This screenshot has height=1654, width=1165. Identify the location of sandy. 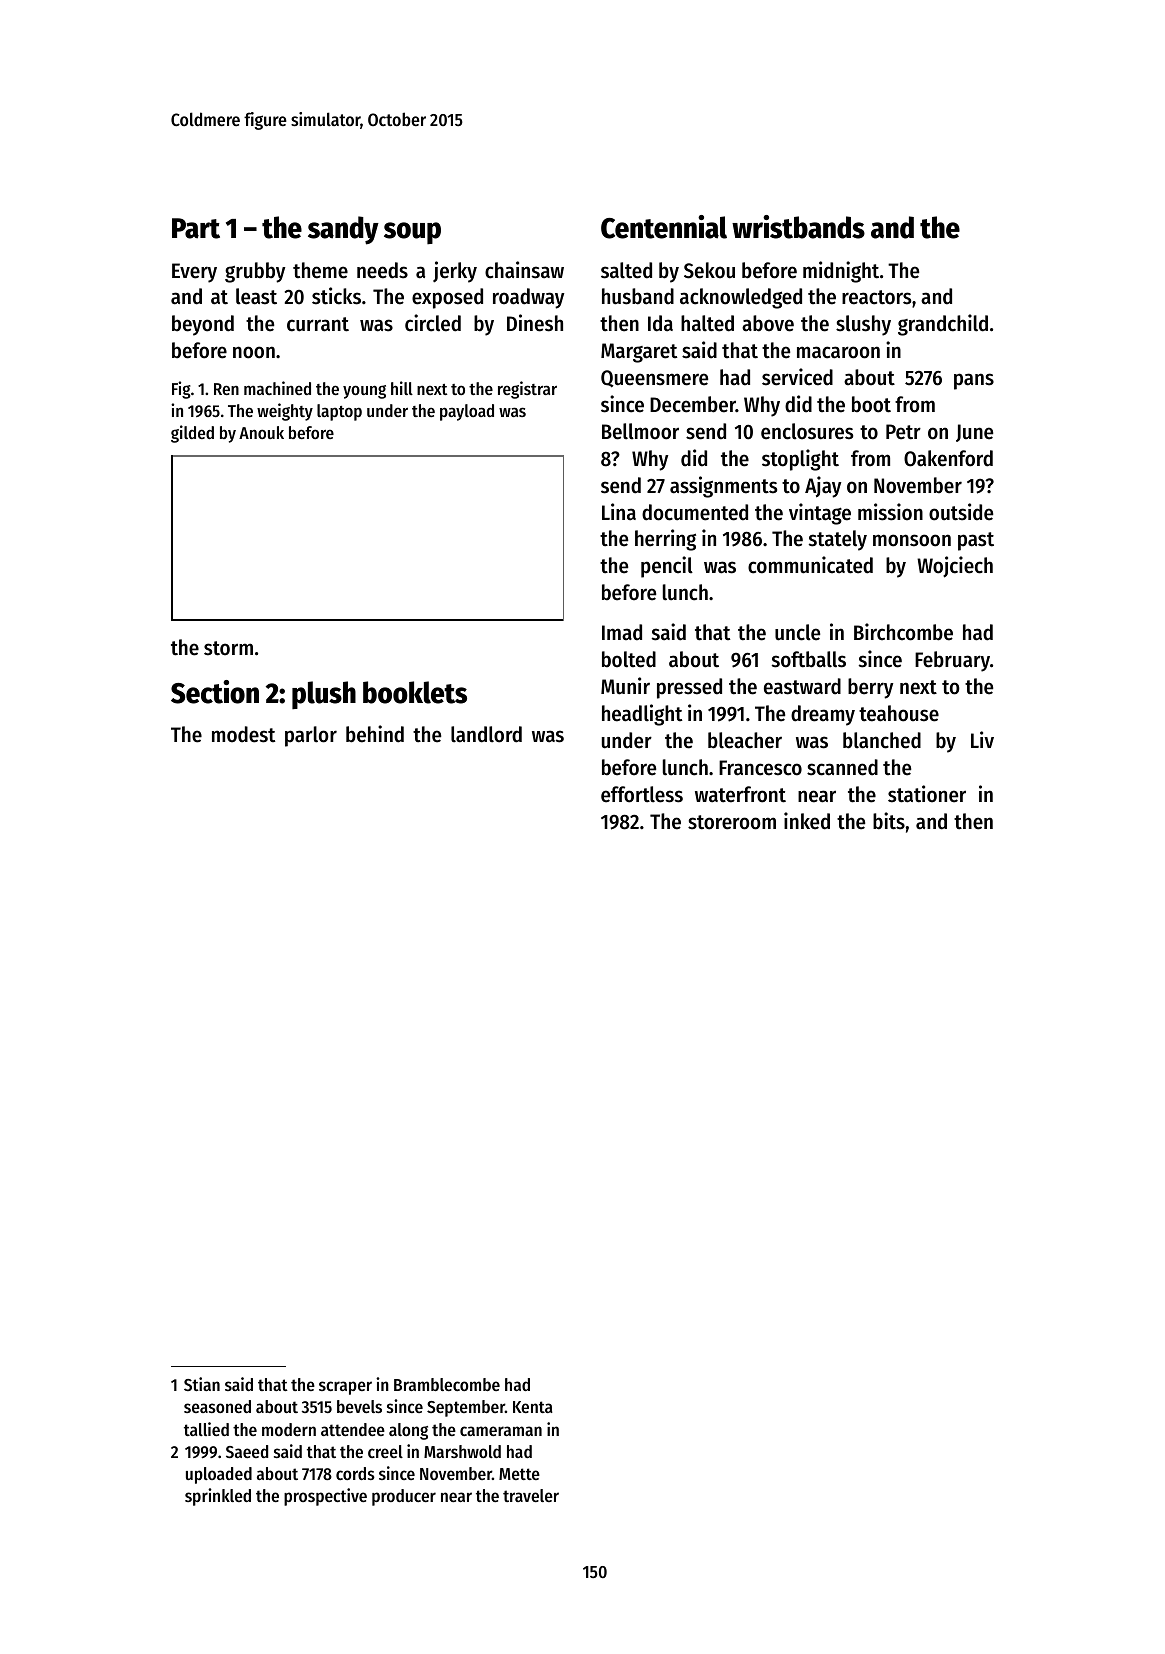
(343, 230).
